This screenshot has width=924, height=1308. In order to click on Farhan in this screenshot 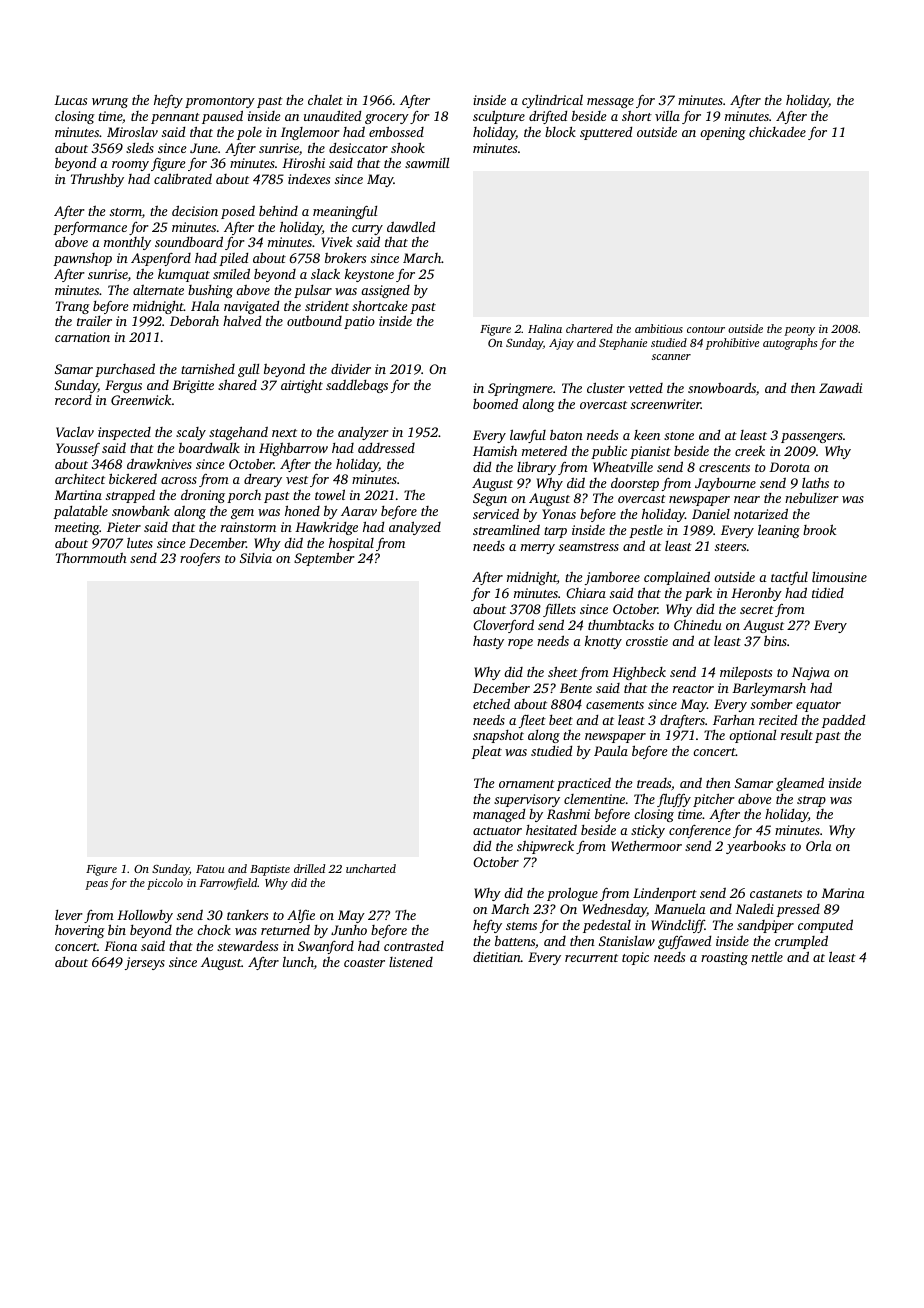, I will do `click(734, 720)`.
